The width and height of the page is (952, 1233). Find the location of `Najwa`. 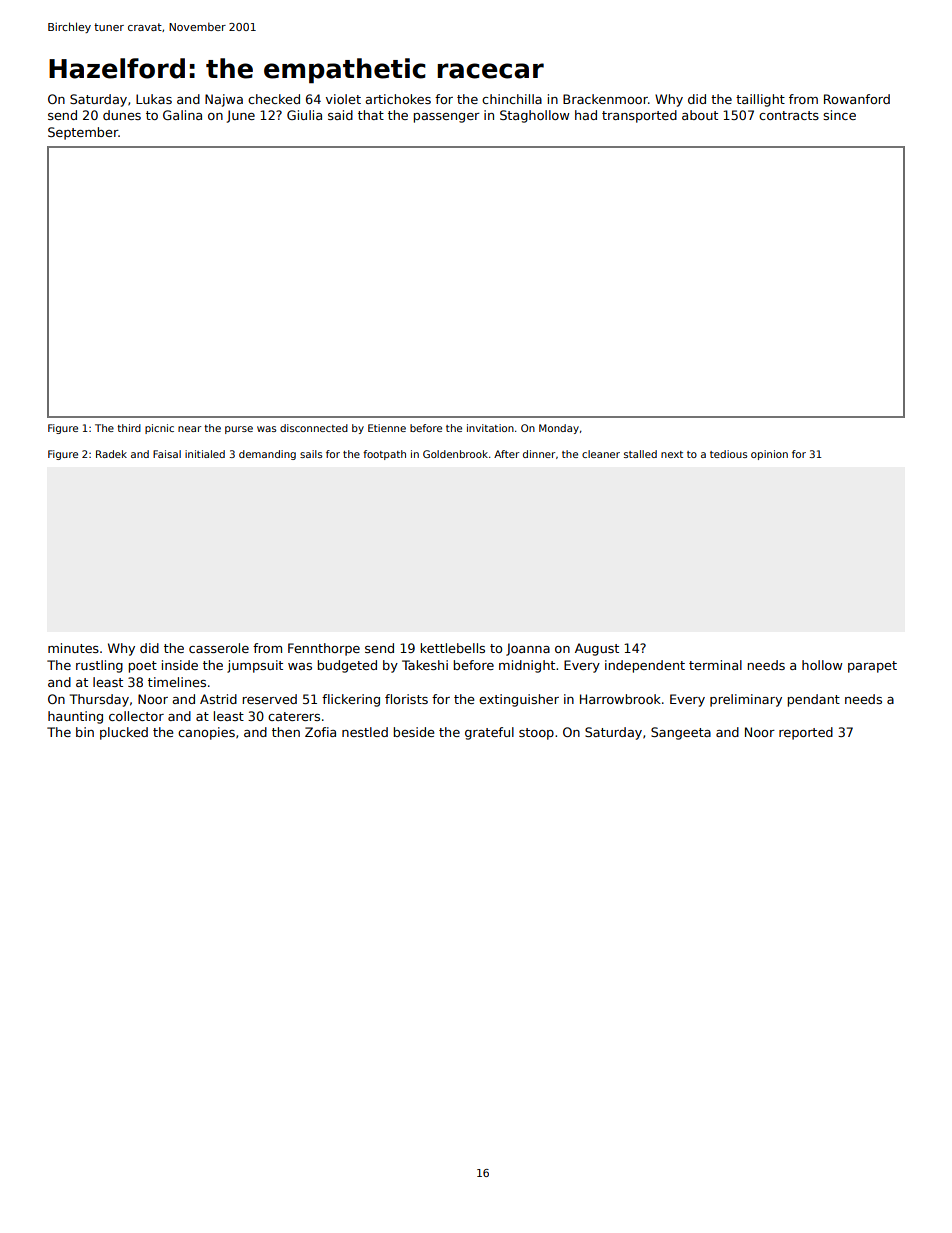

Najwa is located at coordinates (224, 100).
